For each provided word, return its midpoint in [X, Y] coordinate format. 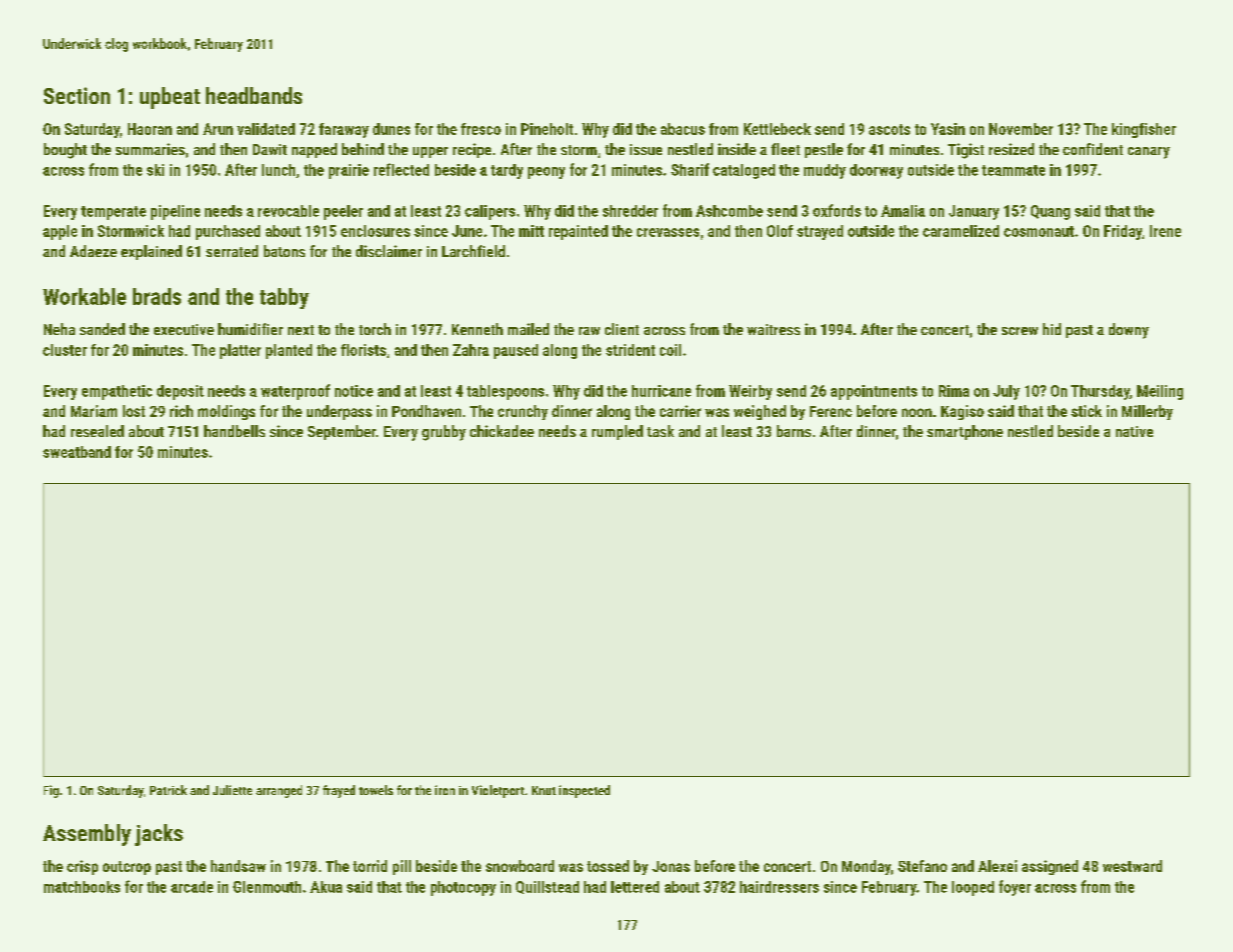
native [1134, 431]
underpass [339, 412]
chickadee [502, 431]
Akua [326, 887]
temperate [113, 213]
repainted [578, 232]
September [342, 432]
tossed [608, 866]
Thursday [1100, 392]
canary [1149, 153]
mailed [528, 329]
